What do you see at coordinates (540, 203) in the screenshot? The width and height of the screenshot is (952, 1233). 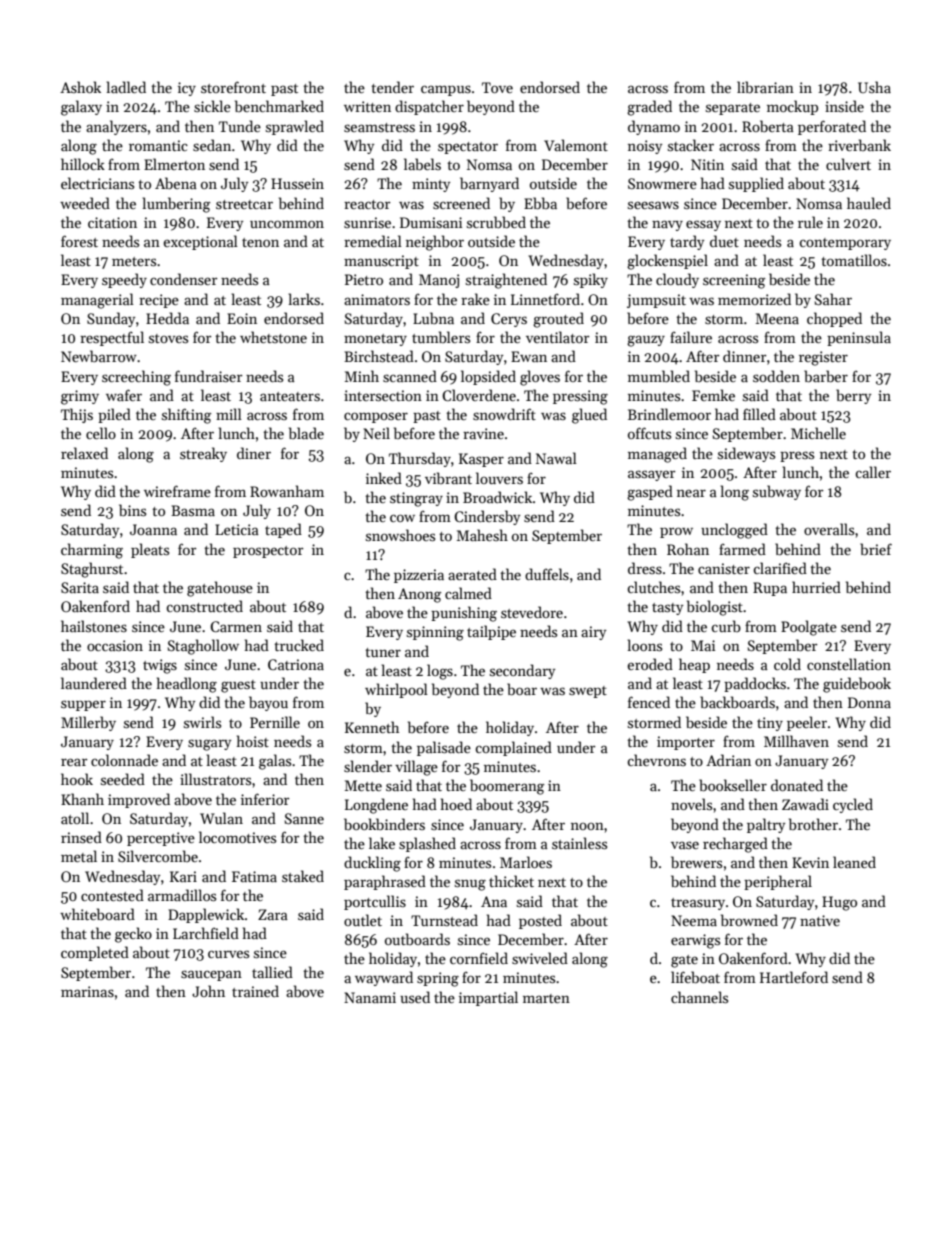 I see `Ebba` at bounding box center [540, 203].
